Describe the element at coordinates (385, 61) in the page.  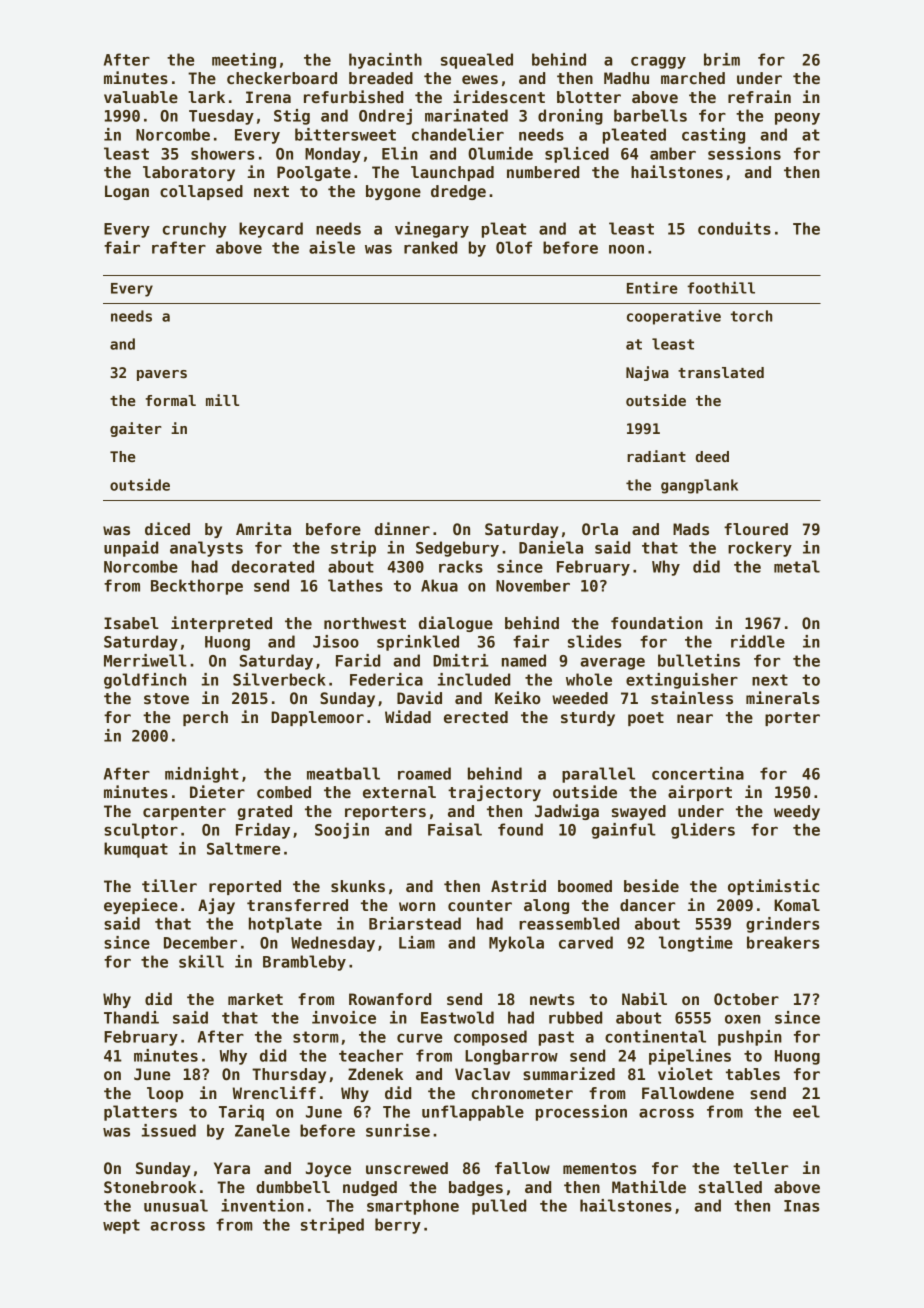
I see `hyacinth` at that location.
